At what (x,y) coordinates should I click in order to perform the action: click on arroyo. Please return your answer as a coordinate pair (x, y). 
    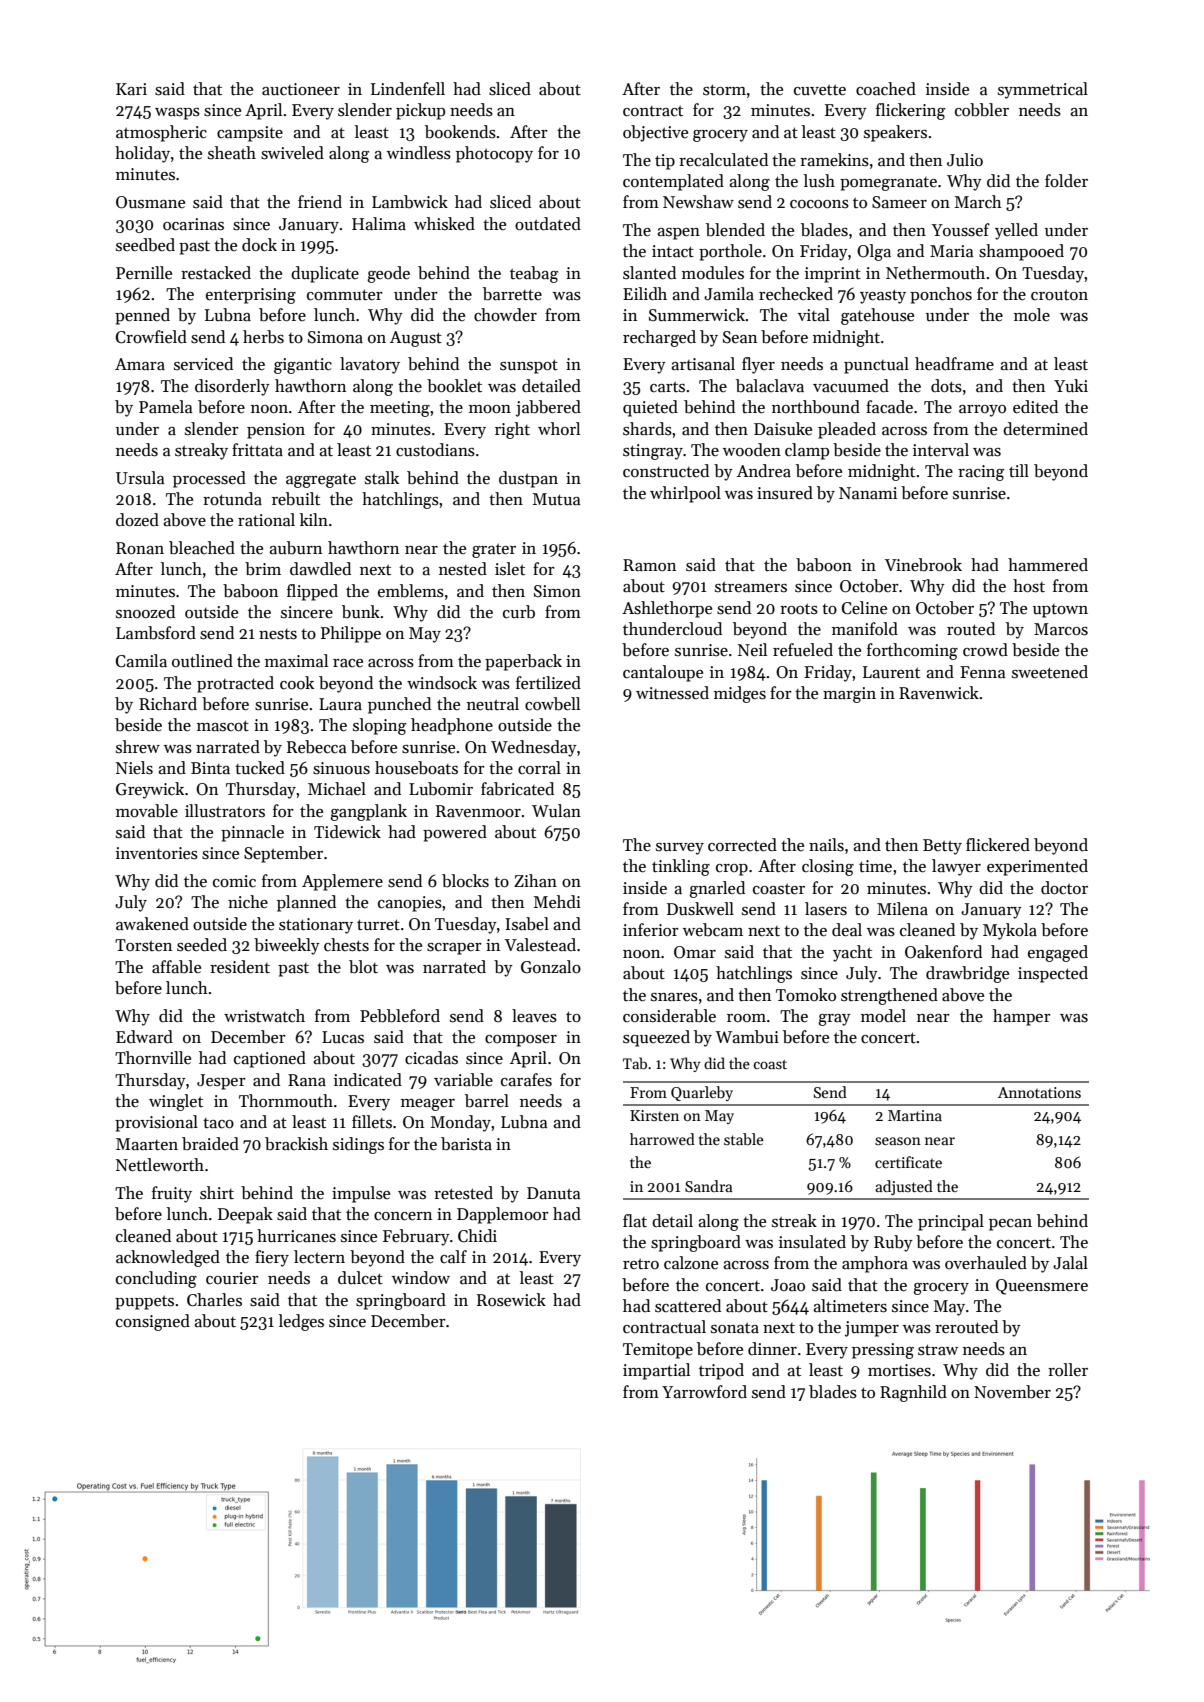
    Looking at the image, I should click on (982, 411).
